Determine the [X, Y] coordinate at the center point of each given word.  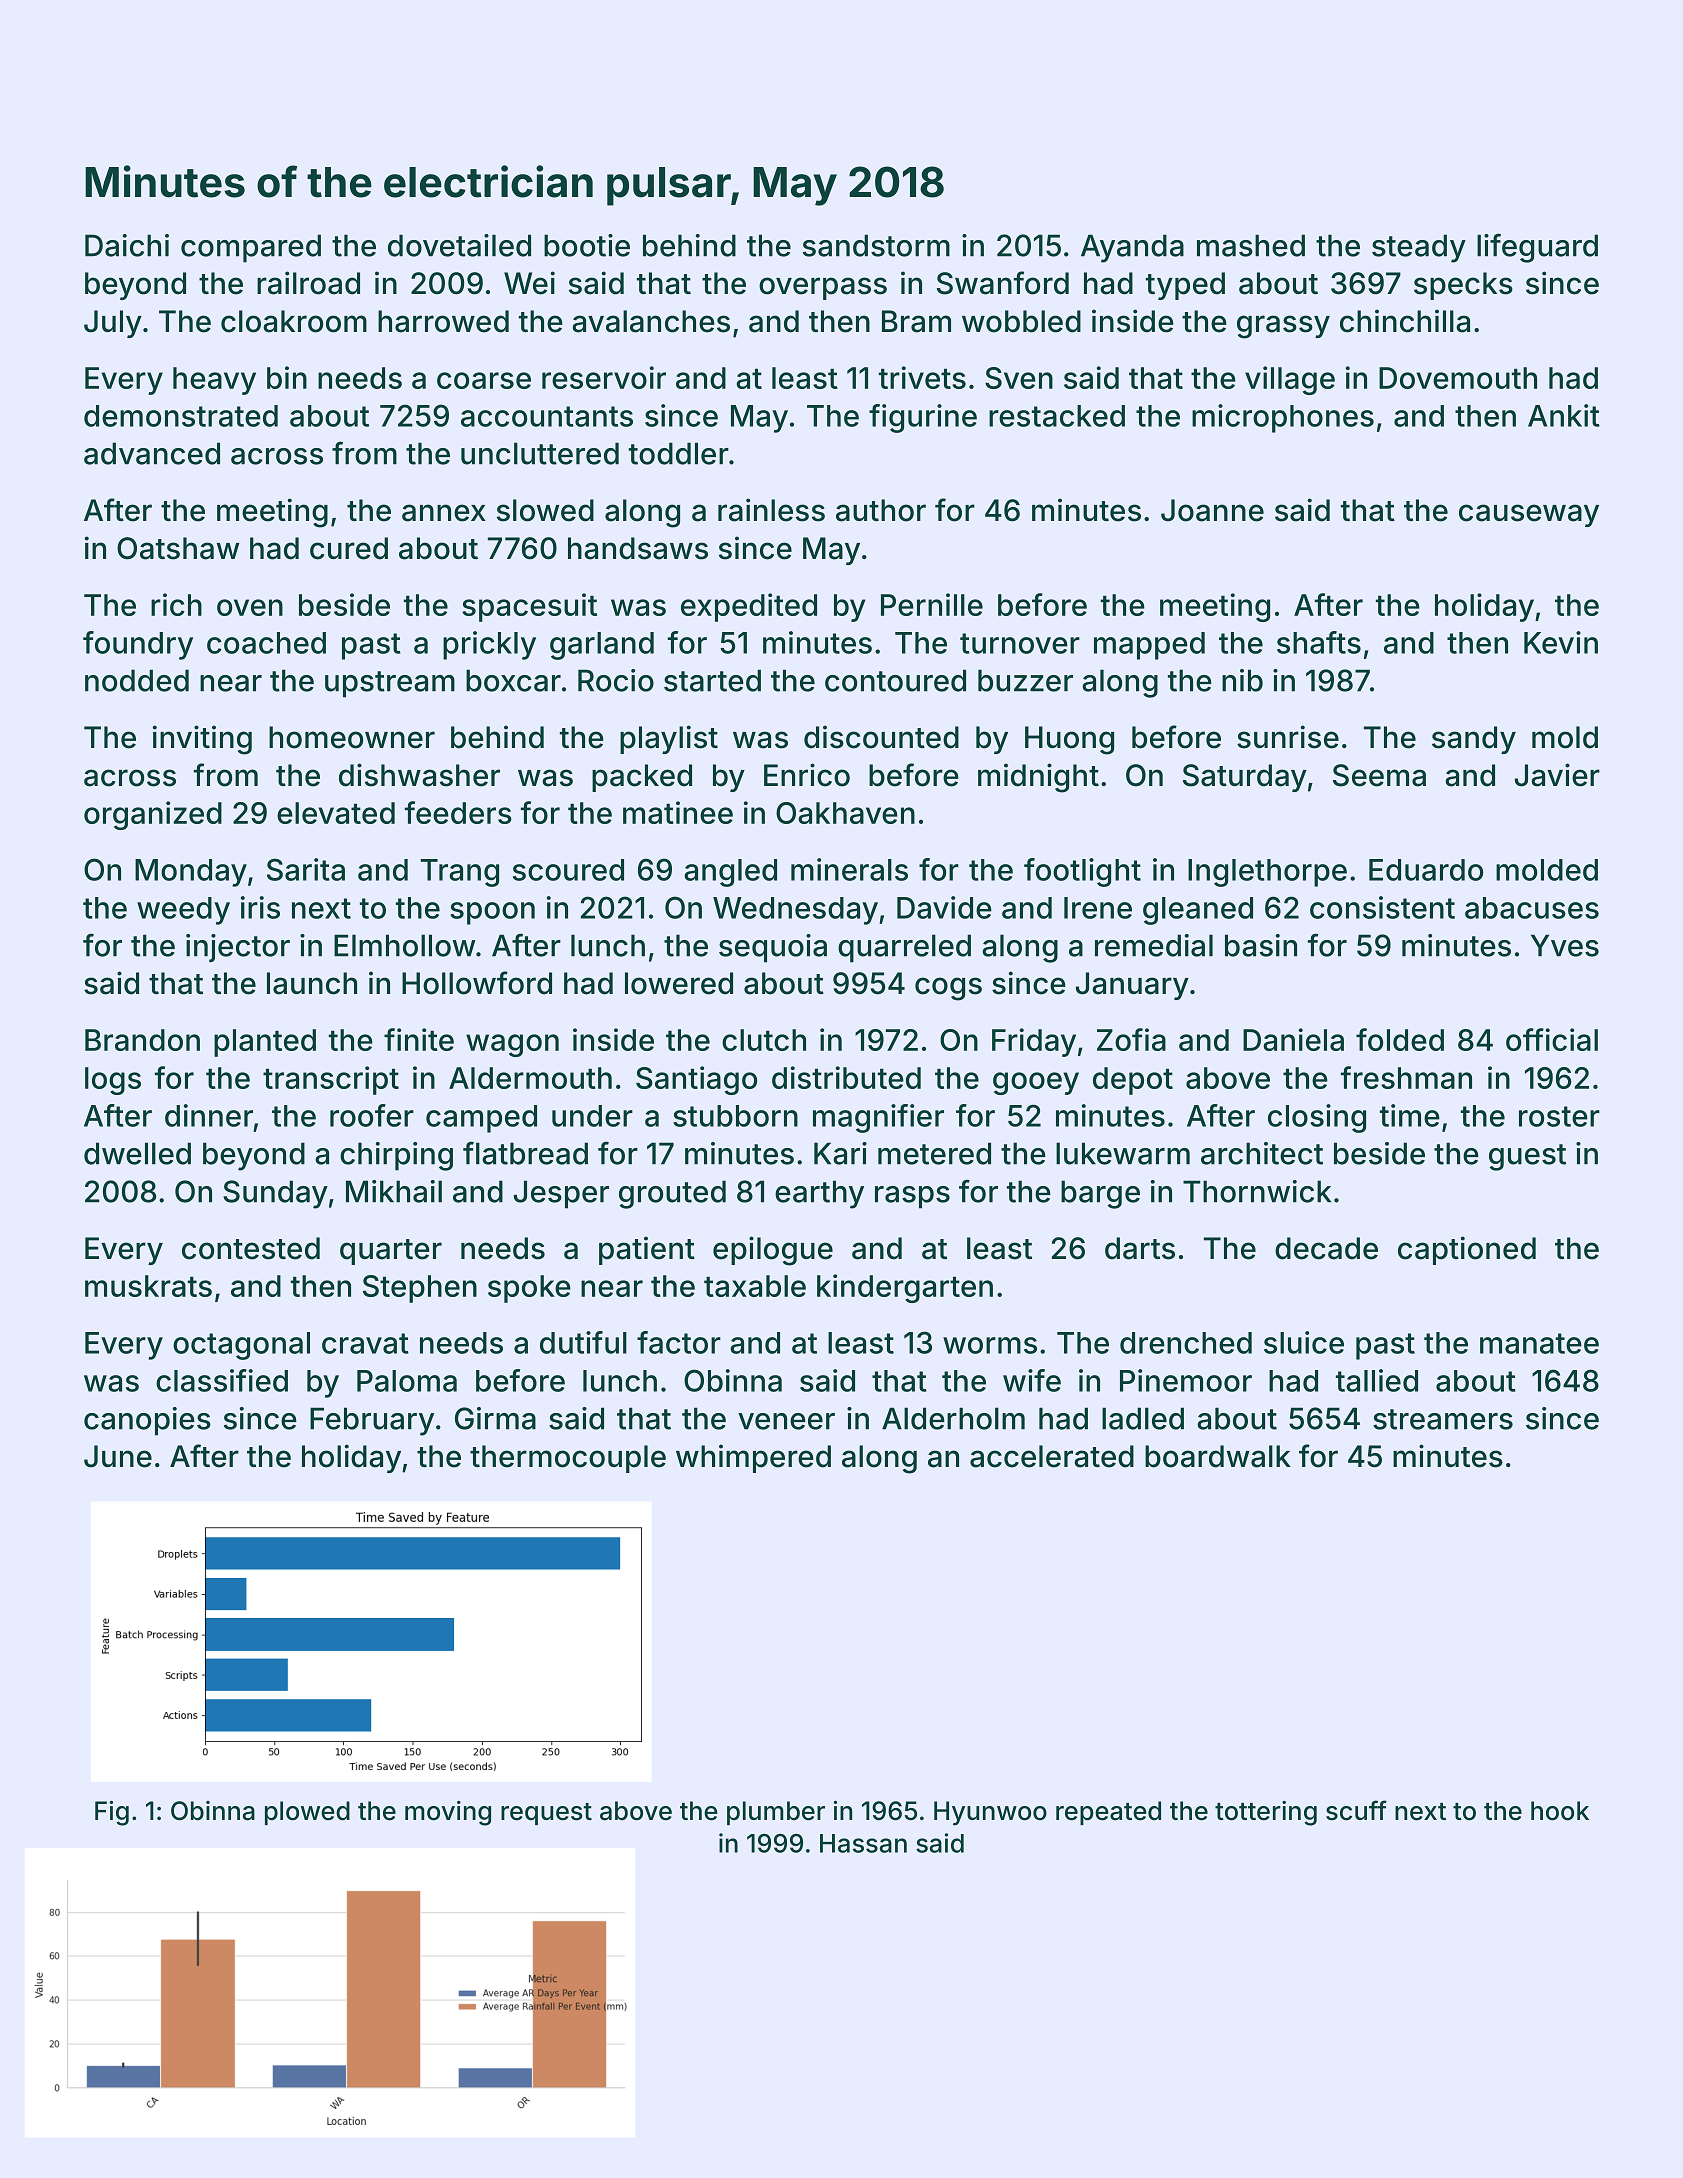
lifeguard [1537, 248]
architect [1262, 1153]
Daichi [127, 245]
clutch [764, 1040]
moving [448, 1813]
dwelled [137, 1153]
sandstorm [876, 245]
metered [934, 1153]
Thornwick [1257, 1191]
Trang [460, 873]
